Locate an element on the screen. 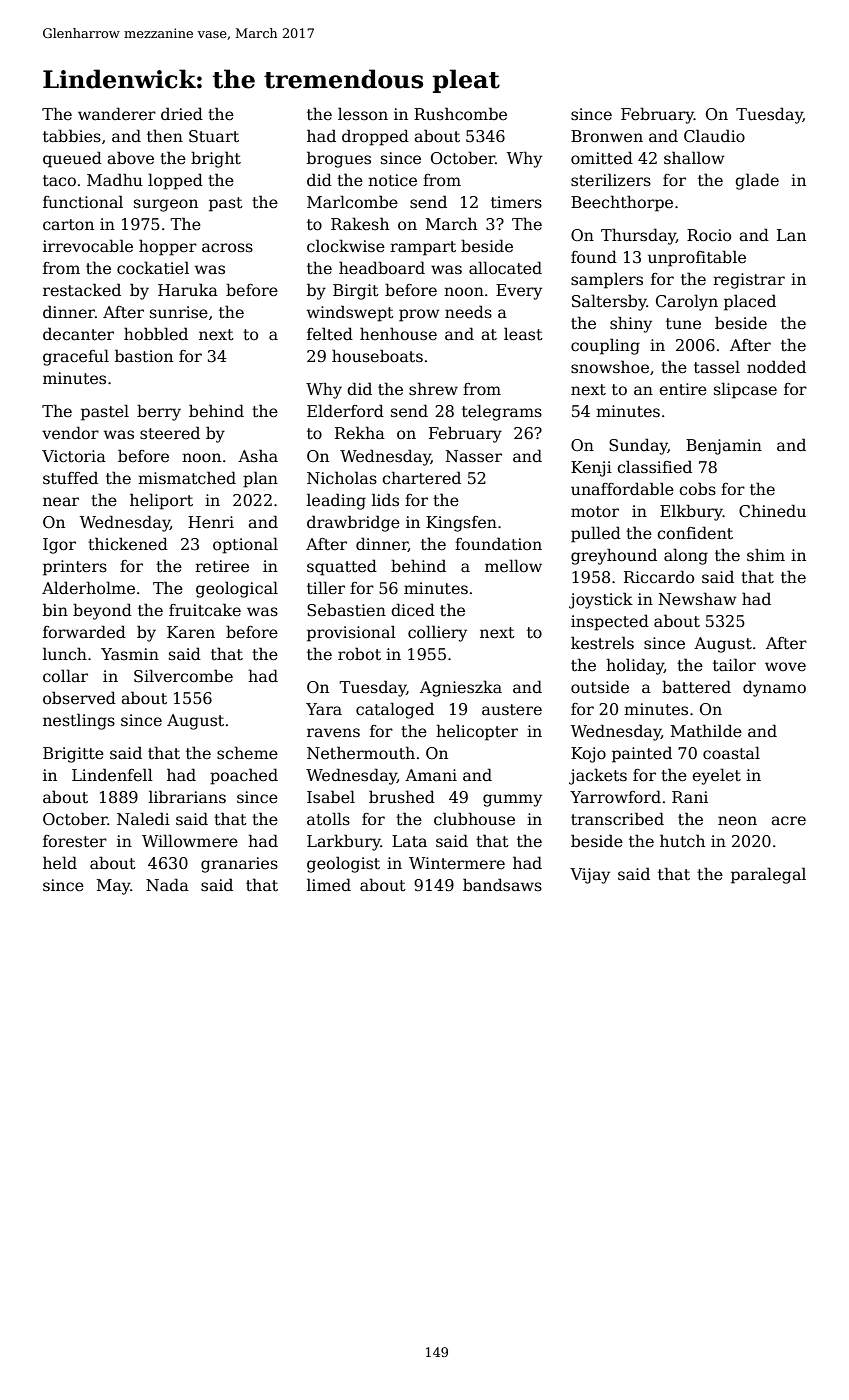  glade is located at coordinates (757, 181).
